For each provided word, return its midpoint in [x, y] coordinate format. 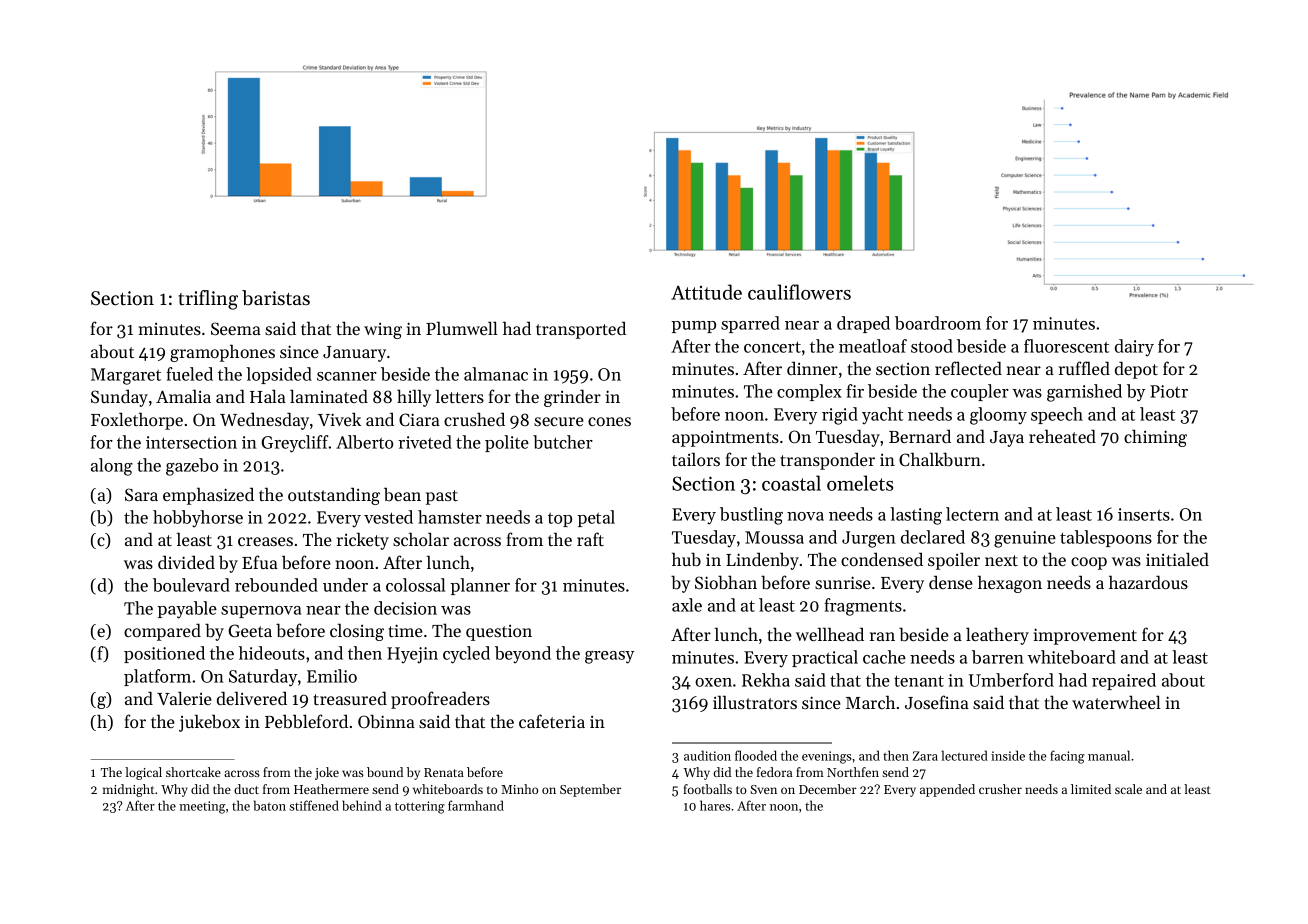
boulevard [191, 585]
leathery [997, 636]
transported [581, 330]
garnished [1084, 393]
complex [809, 392]
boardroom [938, 323]
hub [686, 559]
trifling [208, 300]
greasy [609, 657]
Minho [519, 789]
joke [327, 773]
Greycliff [295, 444]
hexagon [1010, 584]
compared [162, 632]
